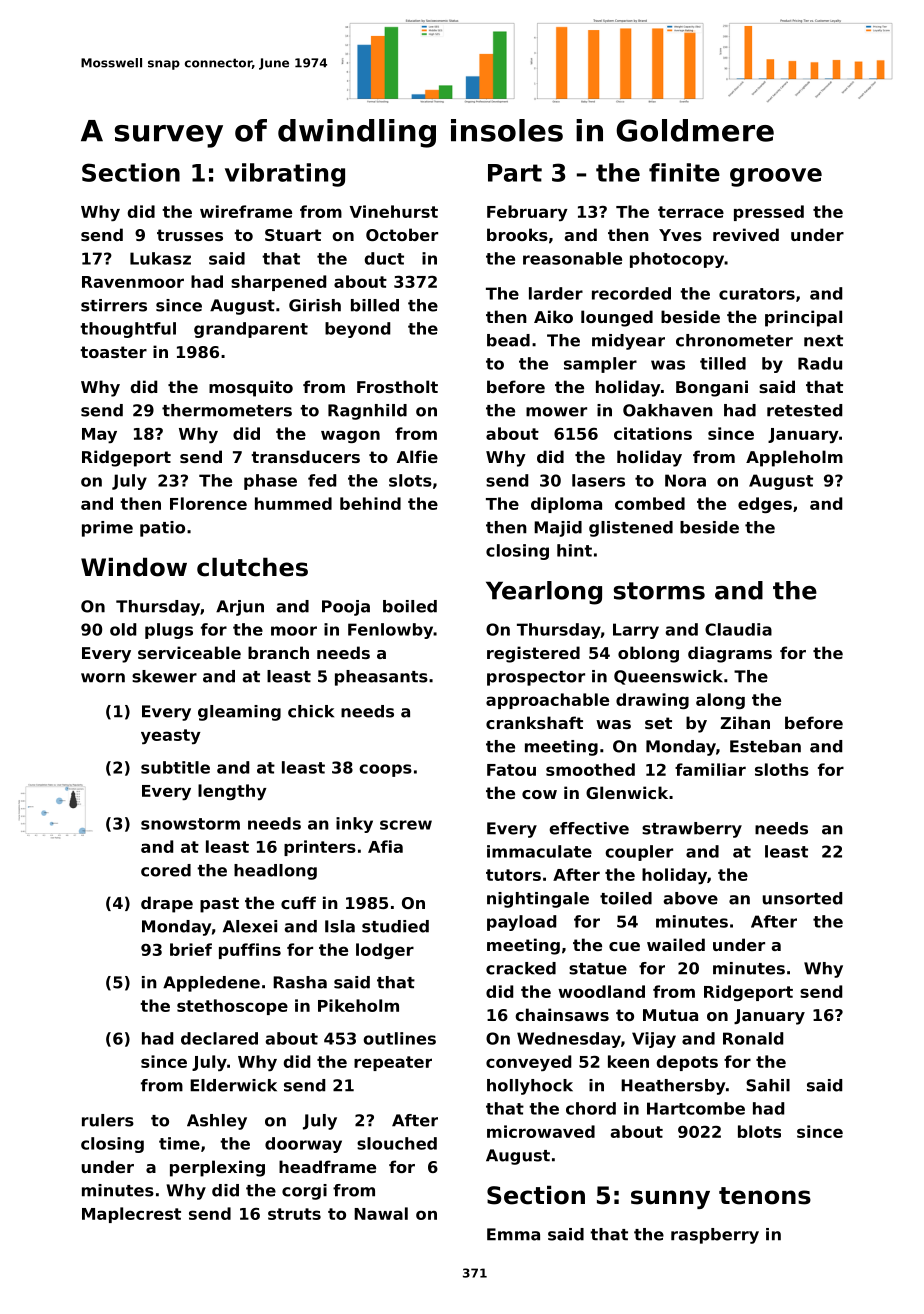 The image size is (924, 1314). I want to click on Nawal, so click(381, 1213).
